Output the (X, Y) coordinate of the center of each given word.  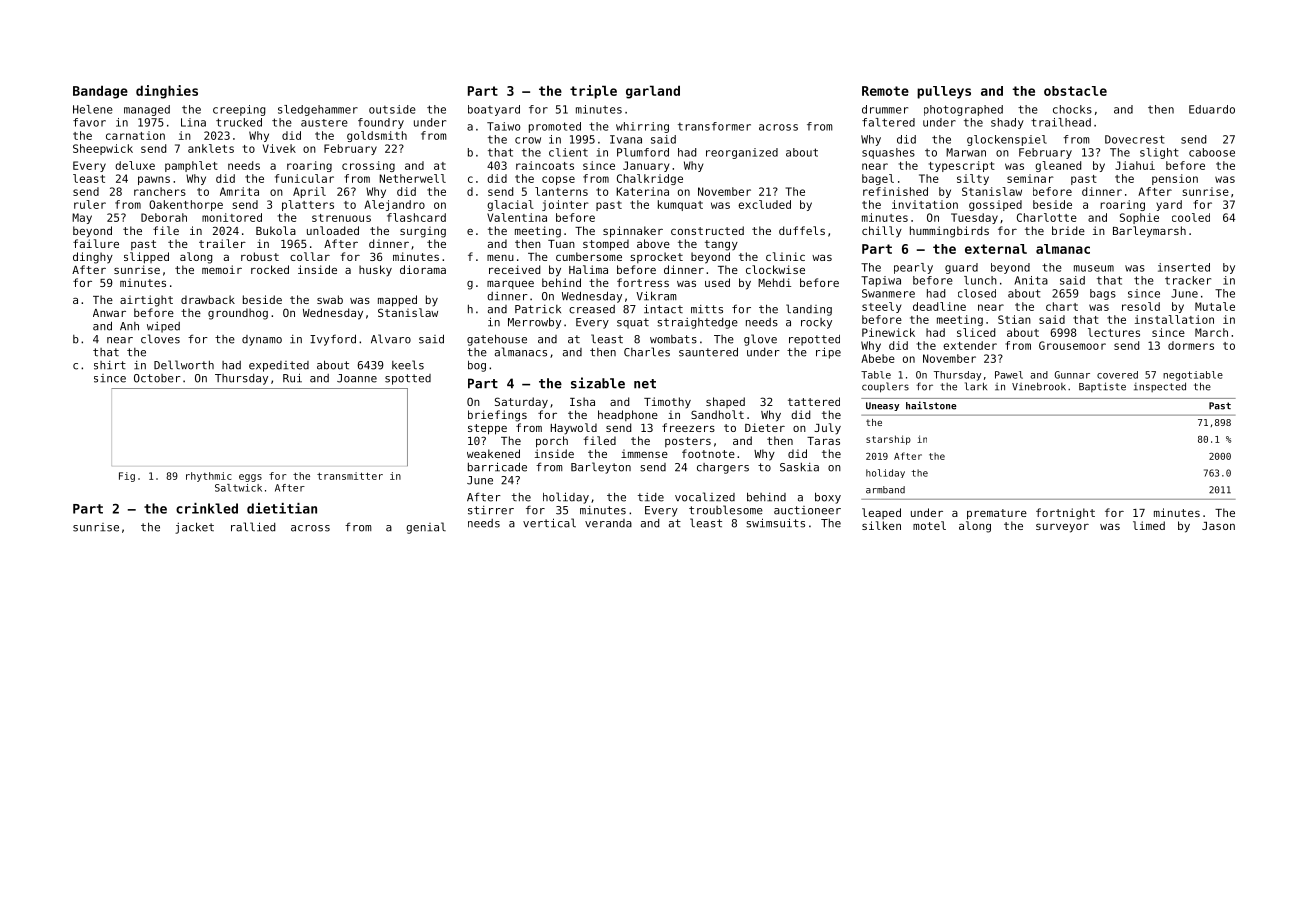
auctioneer (807, 510)
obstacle (1075, 91)
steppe (487, 429)
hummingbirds (949, 232)
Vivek (279, 148)
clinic (785, 256)
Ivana (626, 139)
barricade (497, 467)
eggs (250, 478)
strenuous (341, 218)
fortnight (1065, 514)
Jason (1218, 526)
